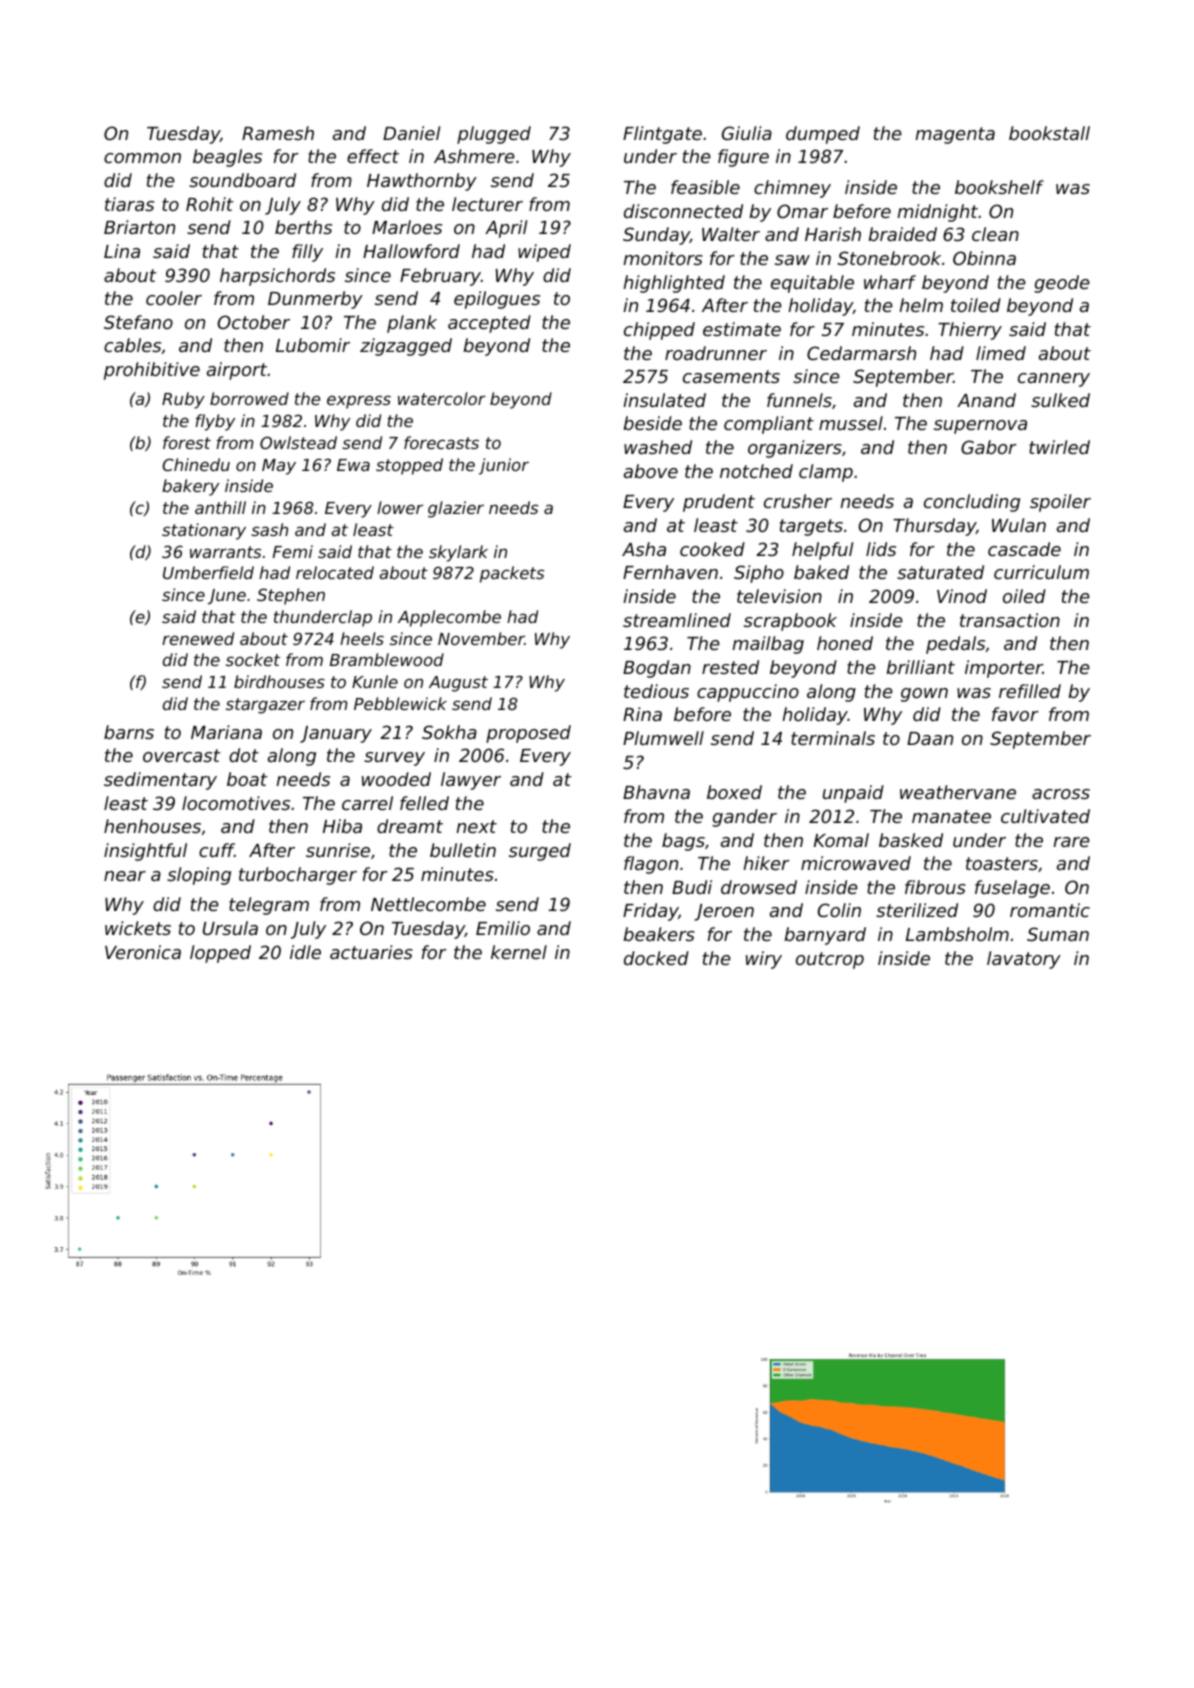 This screenshot has height=1688, width=1194. Describe the element at coordinates (656, 958) in the screenshot. I see `docked` at that location.
